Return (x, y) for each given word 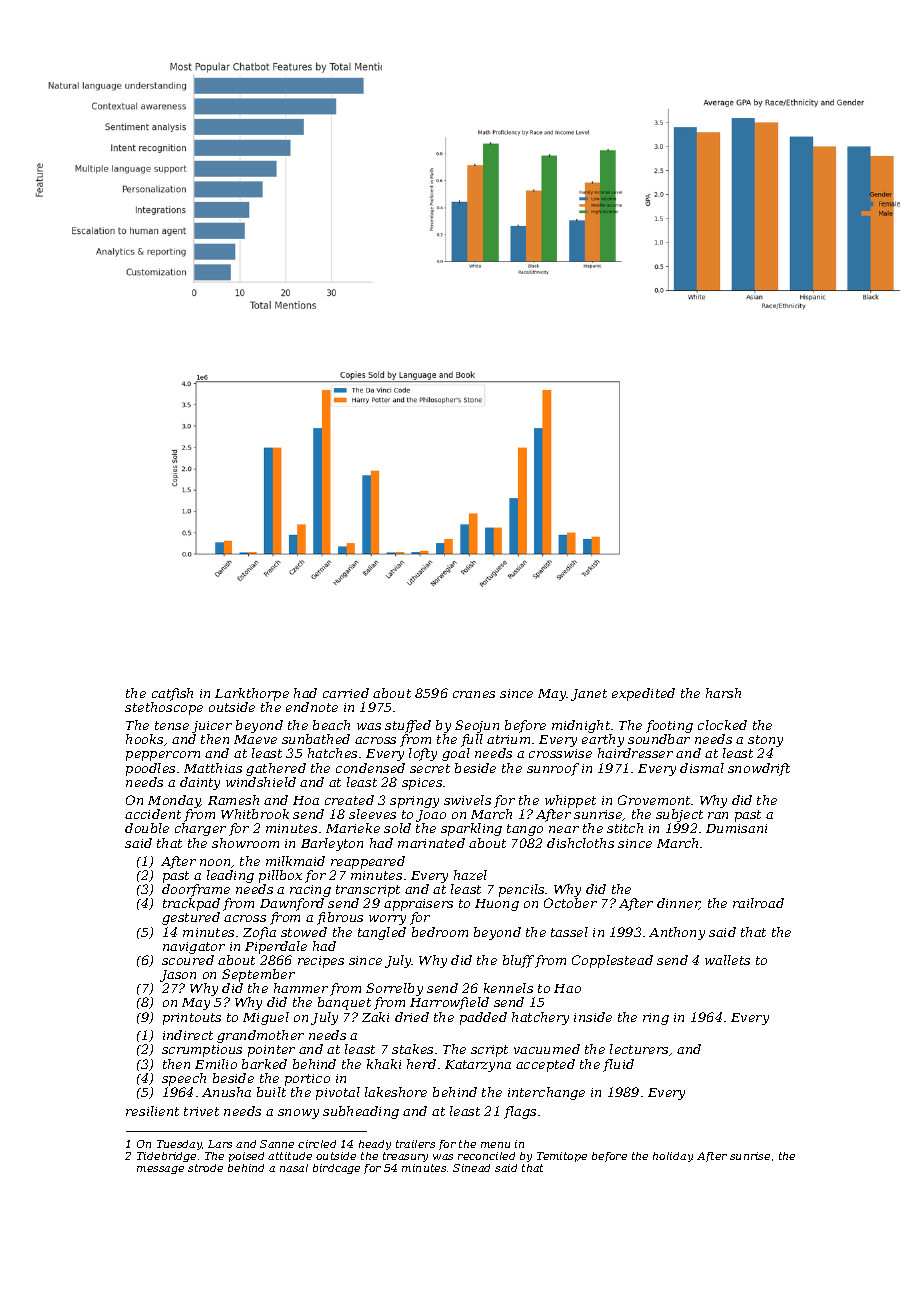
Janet (589, 695)
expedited (643, 694)
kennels (508, 988)
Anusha (226, 1092)
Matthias (213, 768)
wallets (727, 960)
